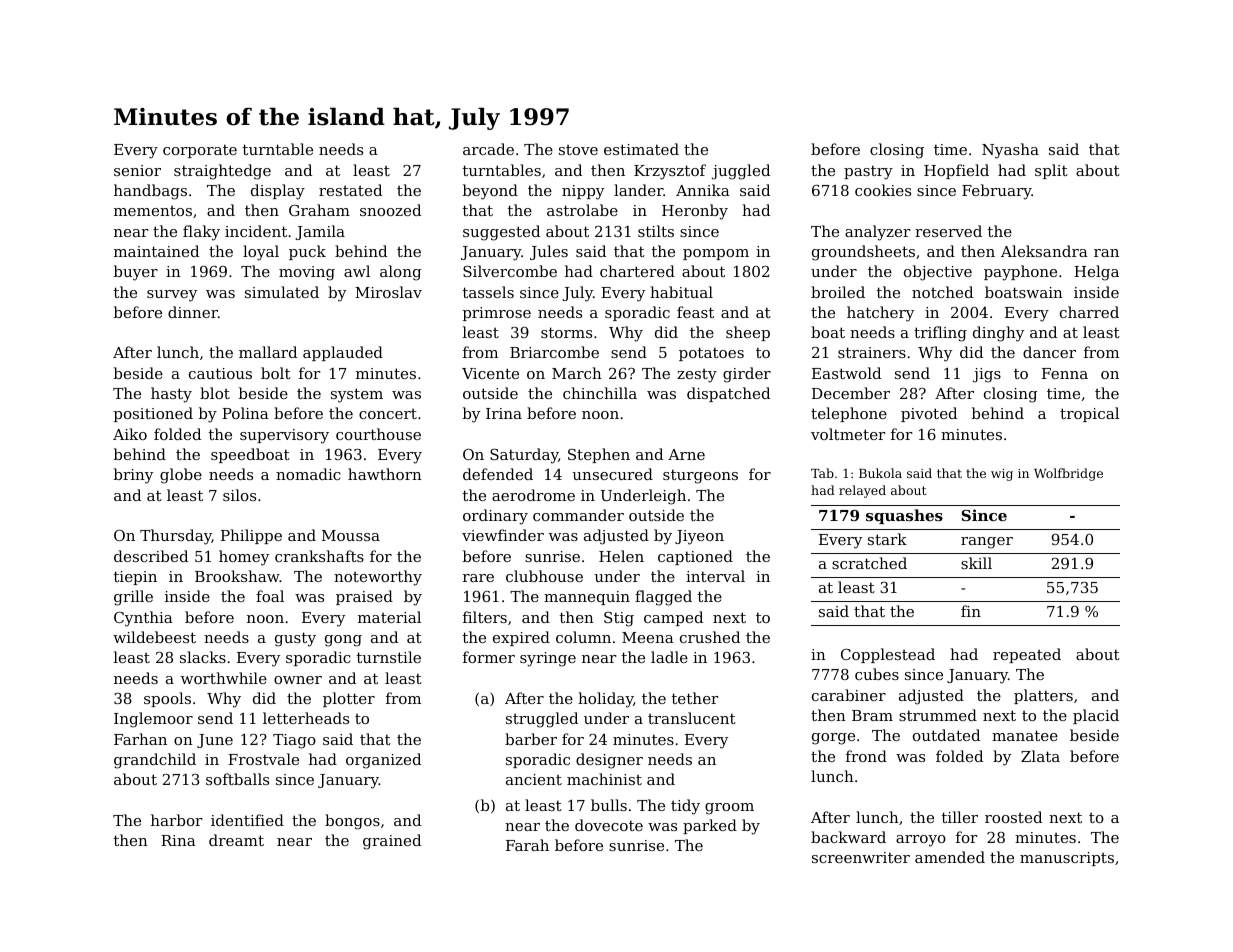 The image size is (1233, 952). What do you see at coordinates (681, 292) in the screenshot?
I see `habitual` at bounding box center [681, 292].
